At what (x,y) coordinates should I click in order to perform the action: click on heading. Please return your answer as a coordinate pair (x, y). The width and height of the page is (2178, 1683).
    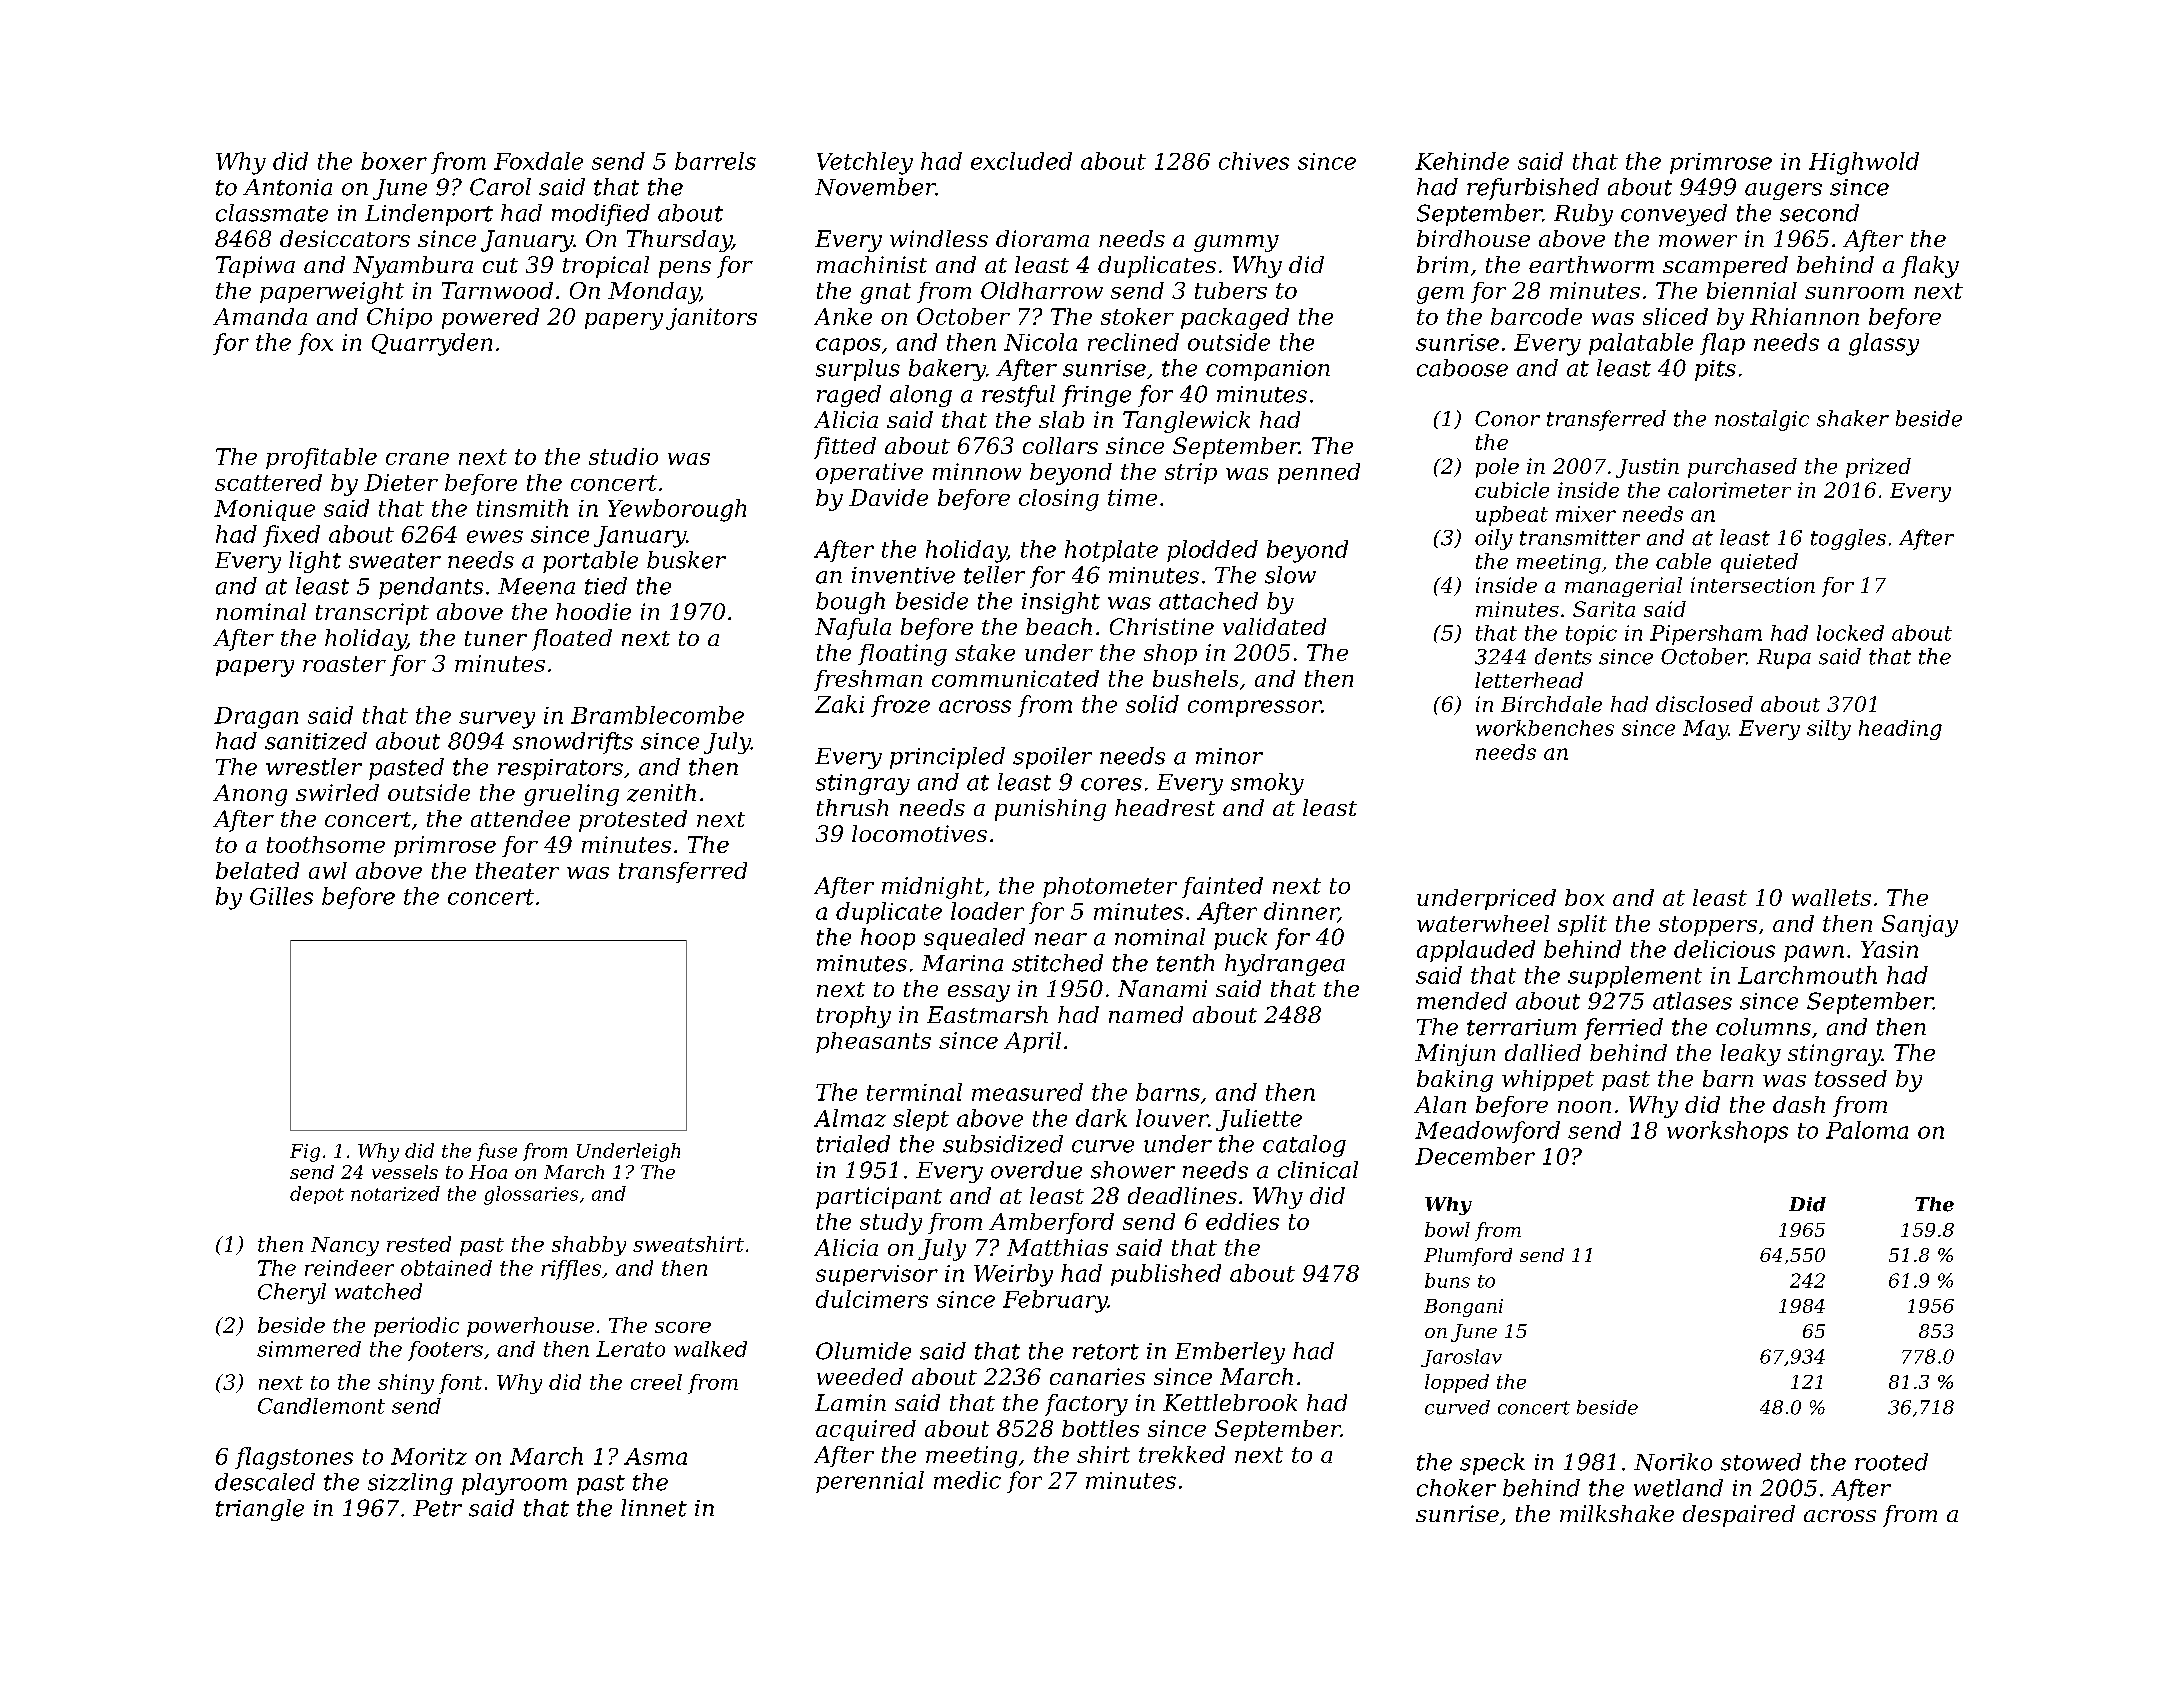
    Looking at the image, I should click on (1900, 730).
